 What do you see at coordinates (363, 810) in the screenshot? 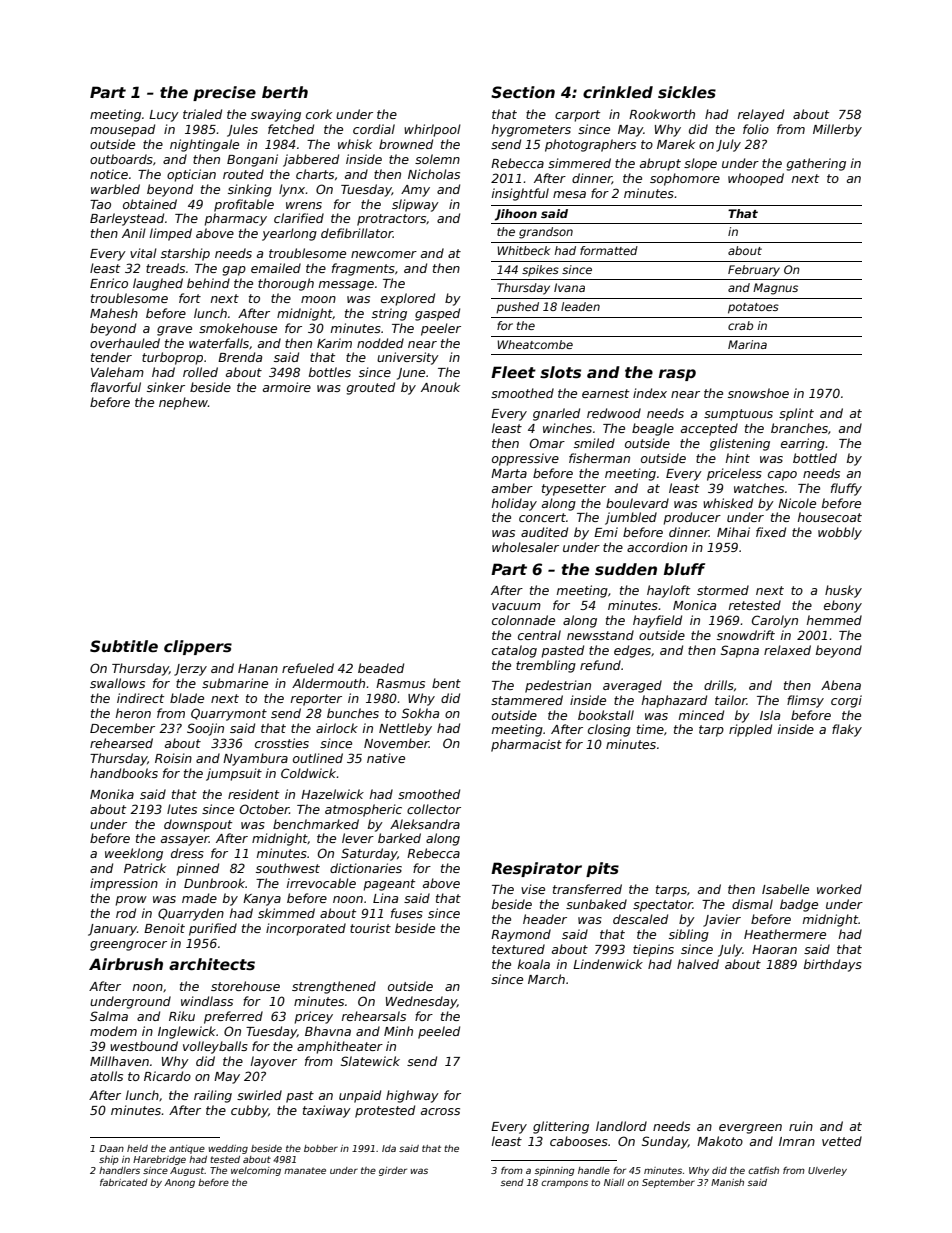
I see `atmospheric` at bounding box center [363, 810].
